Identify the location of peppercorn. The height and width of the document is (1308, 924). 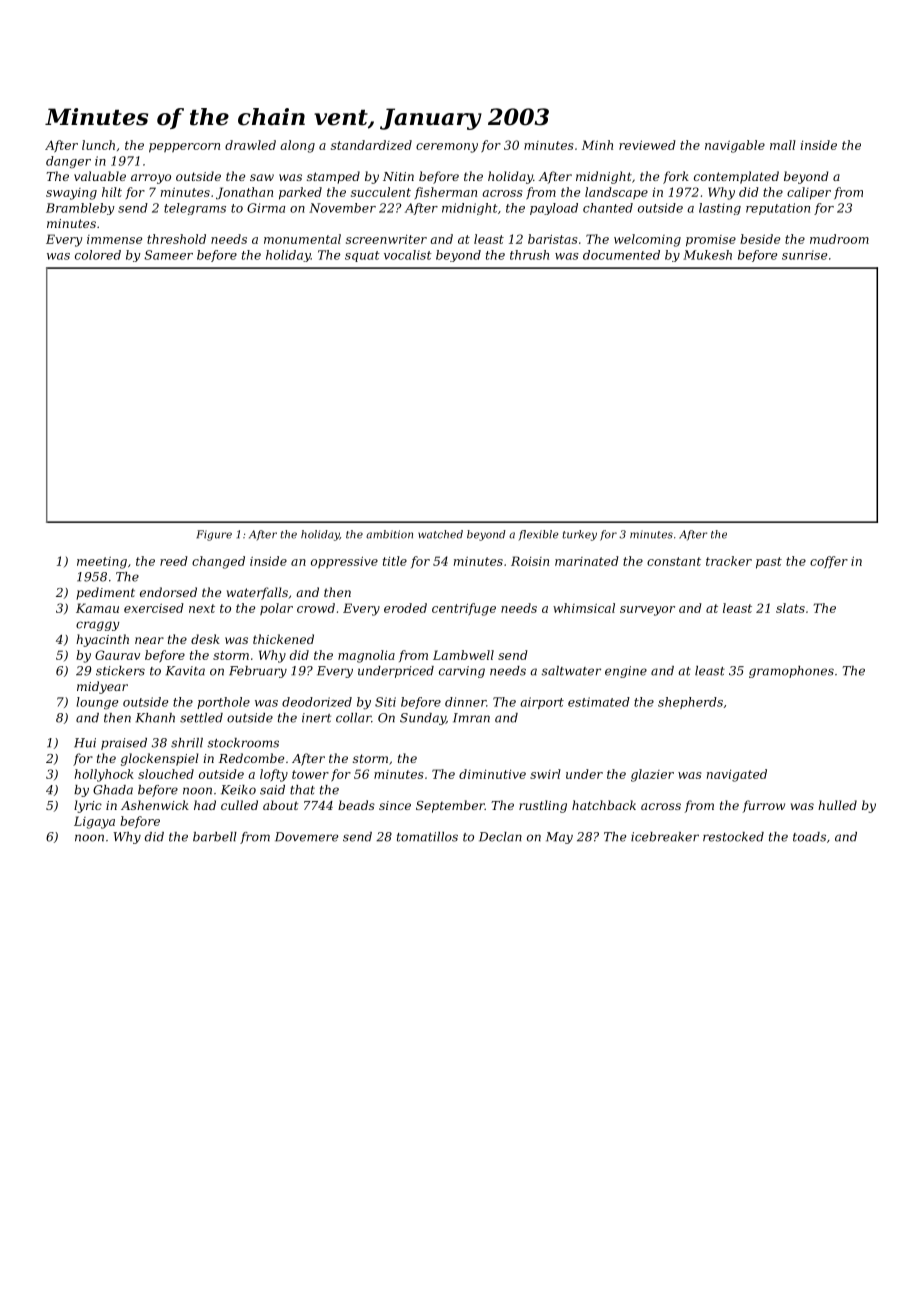
(184, 148).
